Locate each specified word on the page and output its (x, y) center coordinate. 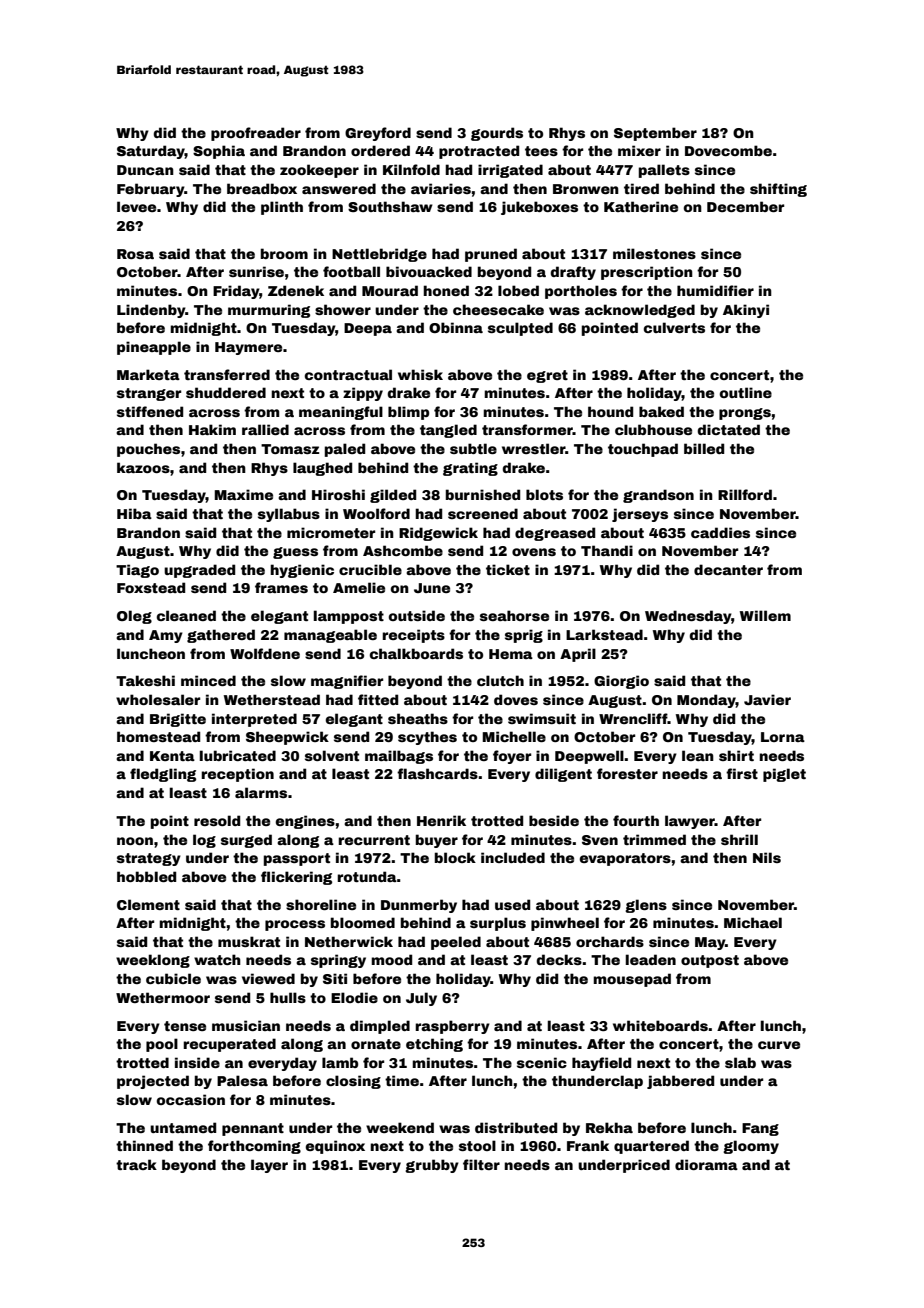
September (655, 134)
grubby (432, 1166)
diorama (706, 1164)
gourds (497, 134)
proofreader (256, 134)
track (136, 1164)
